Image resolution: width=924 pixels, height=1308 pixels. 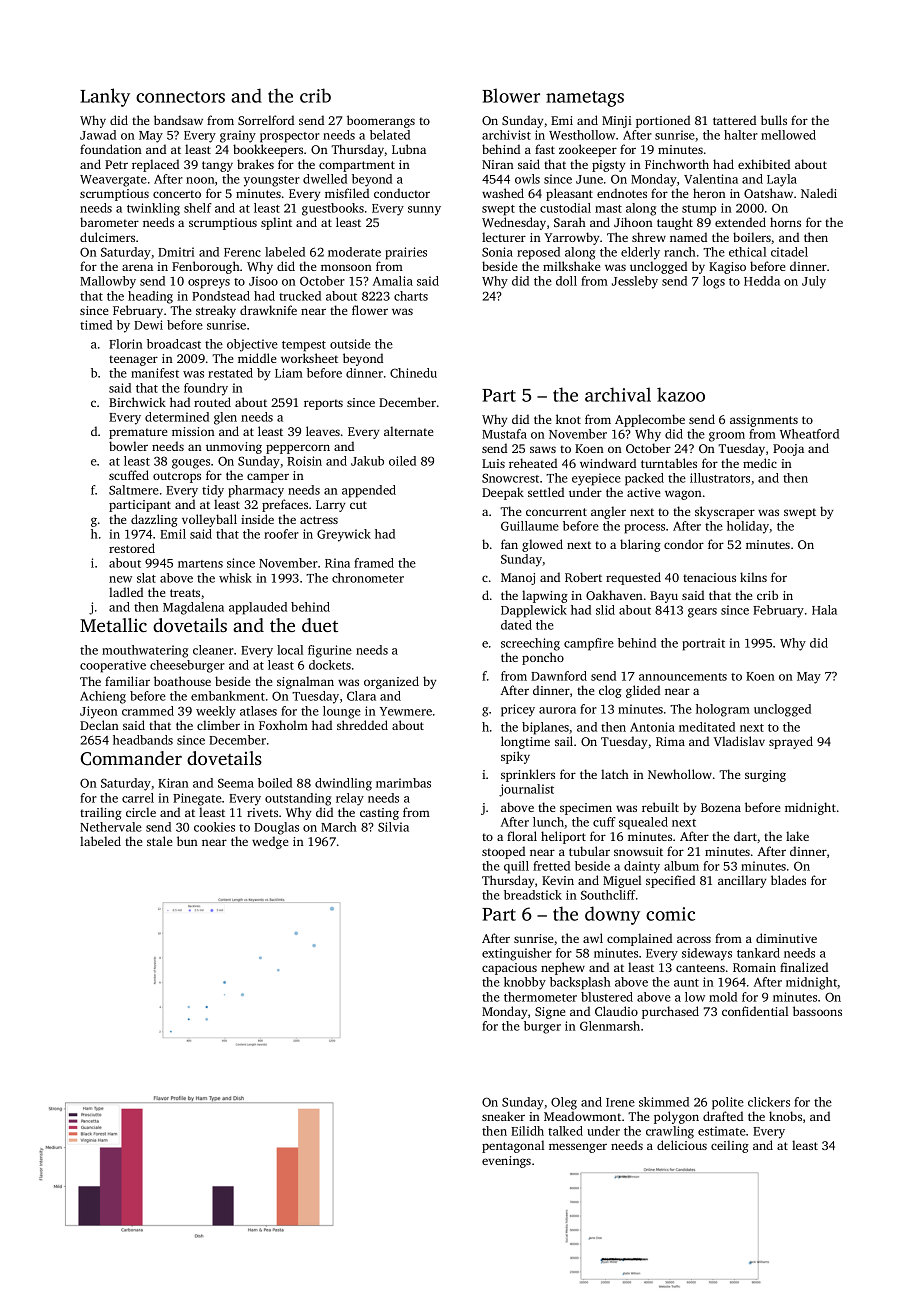 What do you see at coordinates (113, 625) in the document?
I see `Metallic` at bounding box center [113, 625].
